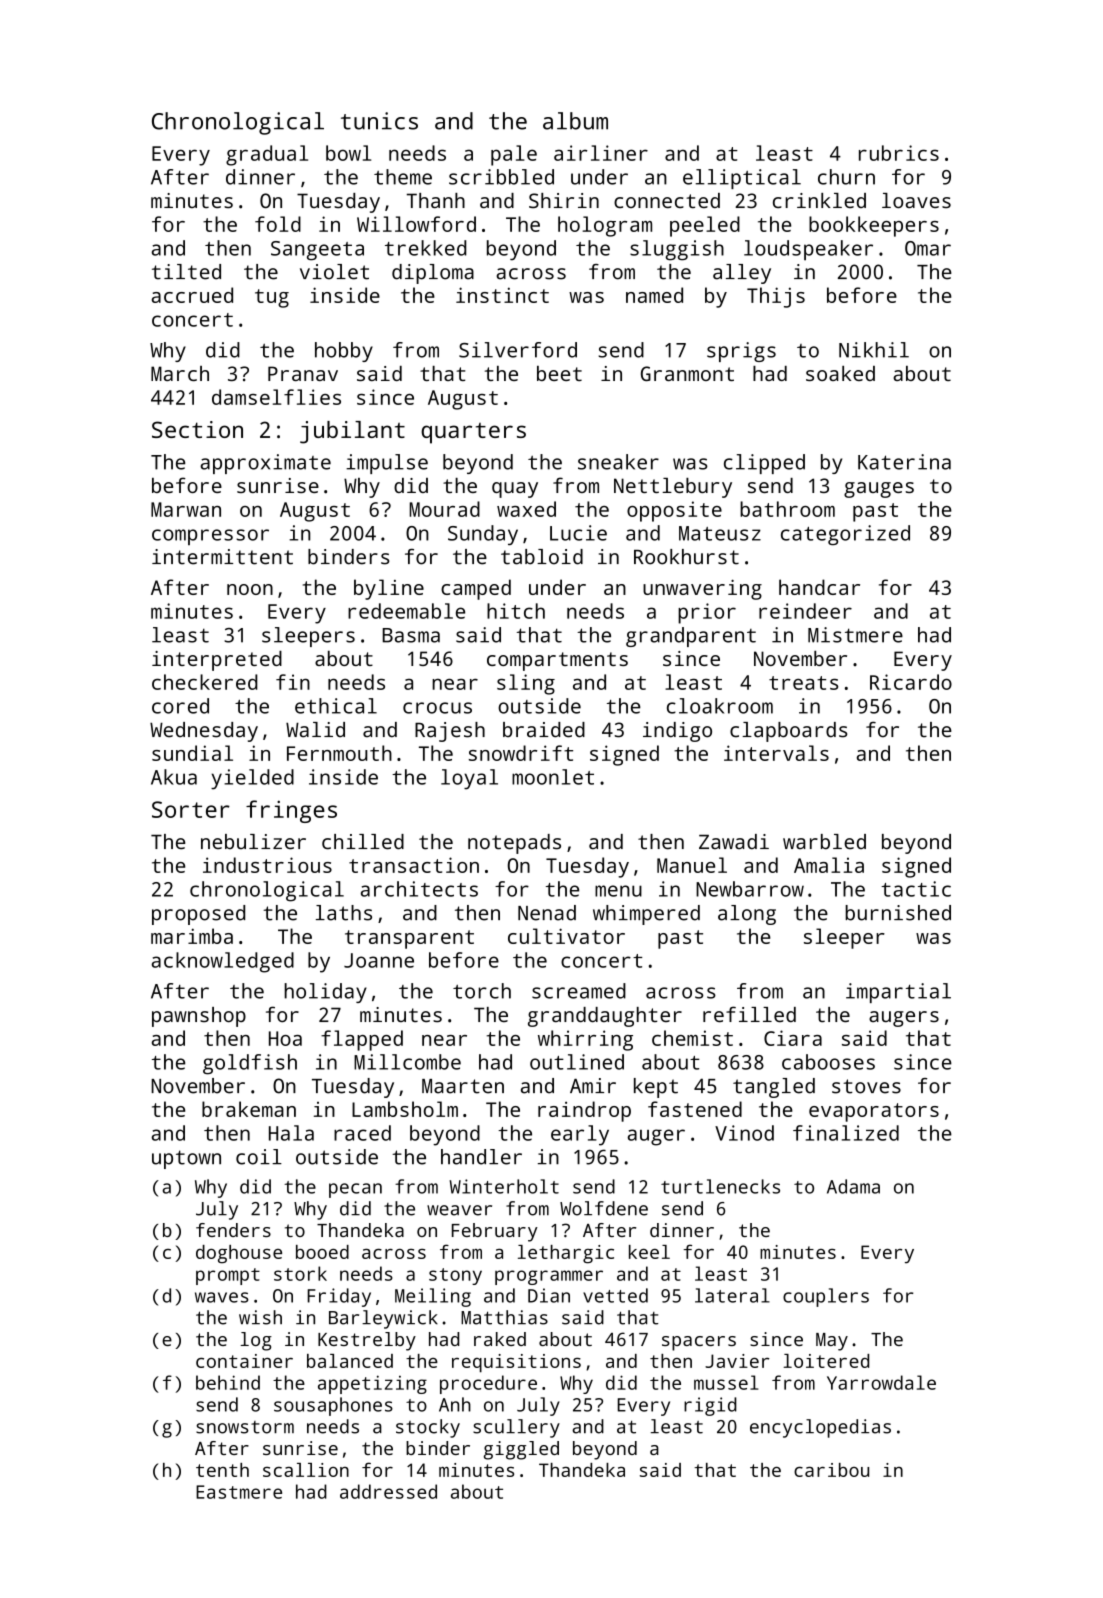 The image size is (1103, 1598). I want to click on trekked, so click(425, 248).
